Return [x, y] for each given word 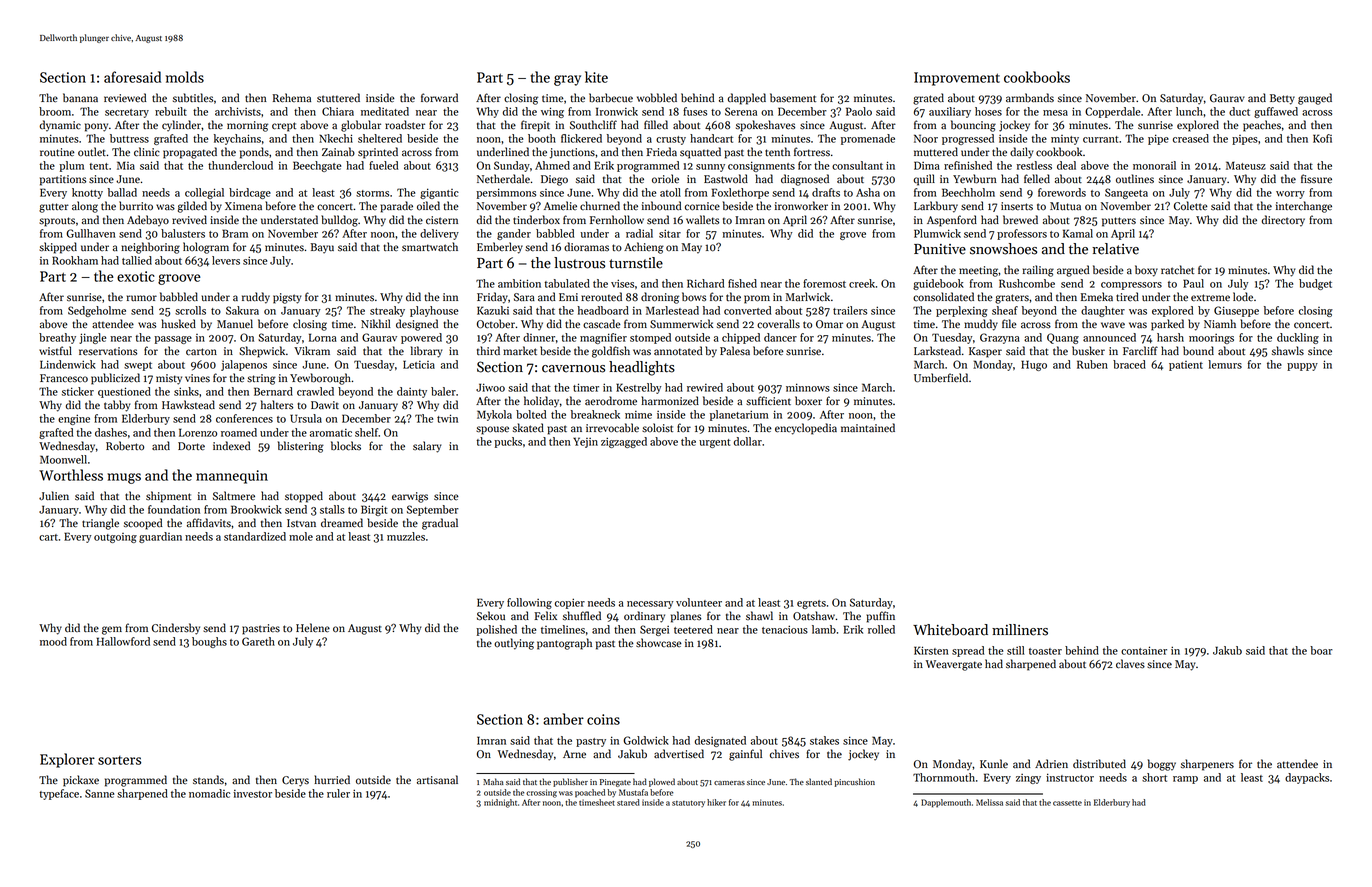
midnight [500, 803]
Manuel [235, 324]
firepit [535, 126]
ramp [1185, 780]
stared [628, 802]
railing [1038, 271]
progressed [968, 139]
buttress [129, 138]
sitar [670, 233]
